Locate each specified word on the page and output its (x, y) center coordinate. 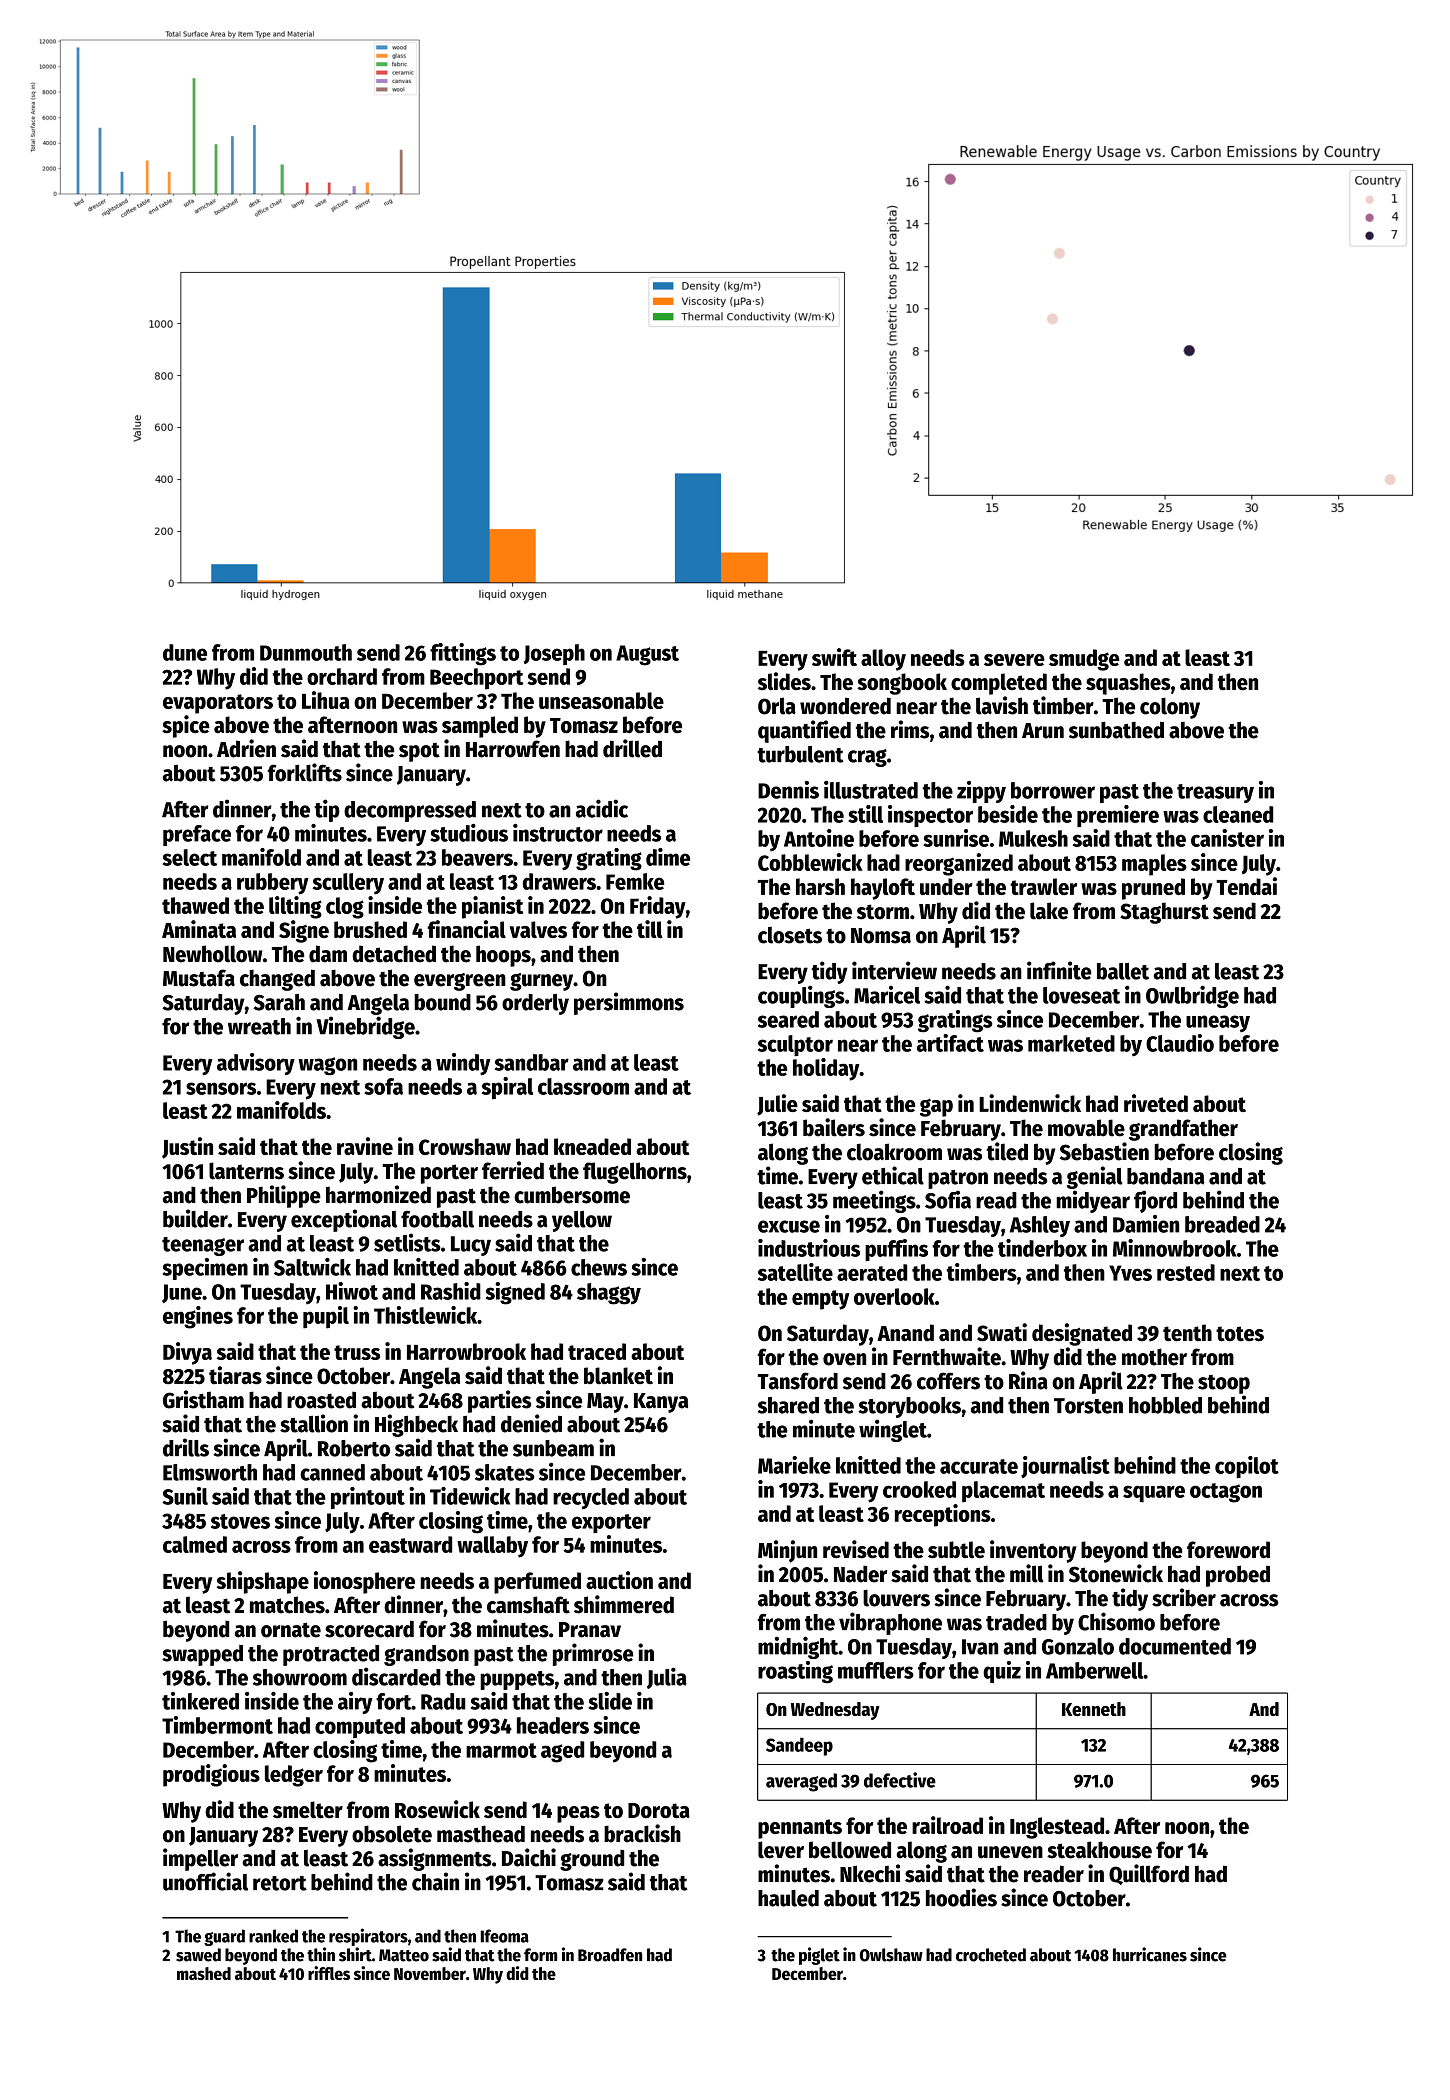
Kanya (661, 1403)
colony (1170, 708)
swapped (202, 1655)
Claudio (1180, 1043)
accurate (979, 1466)
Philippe (284, 1196)
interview (894, 970)
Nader (860, 1574)
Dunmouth (306, 652)
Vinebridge (365, 1027)
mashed (204, 1973)
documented (1175, 1646)
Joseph (554, 654)
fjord (1155, 1201)
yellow (582, 1221)
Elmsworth (210, 1472)
